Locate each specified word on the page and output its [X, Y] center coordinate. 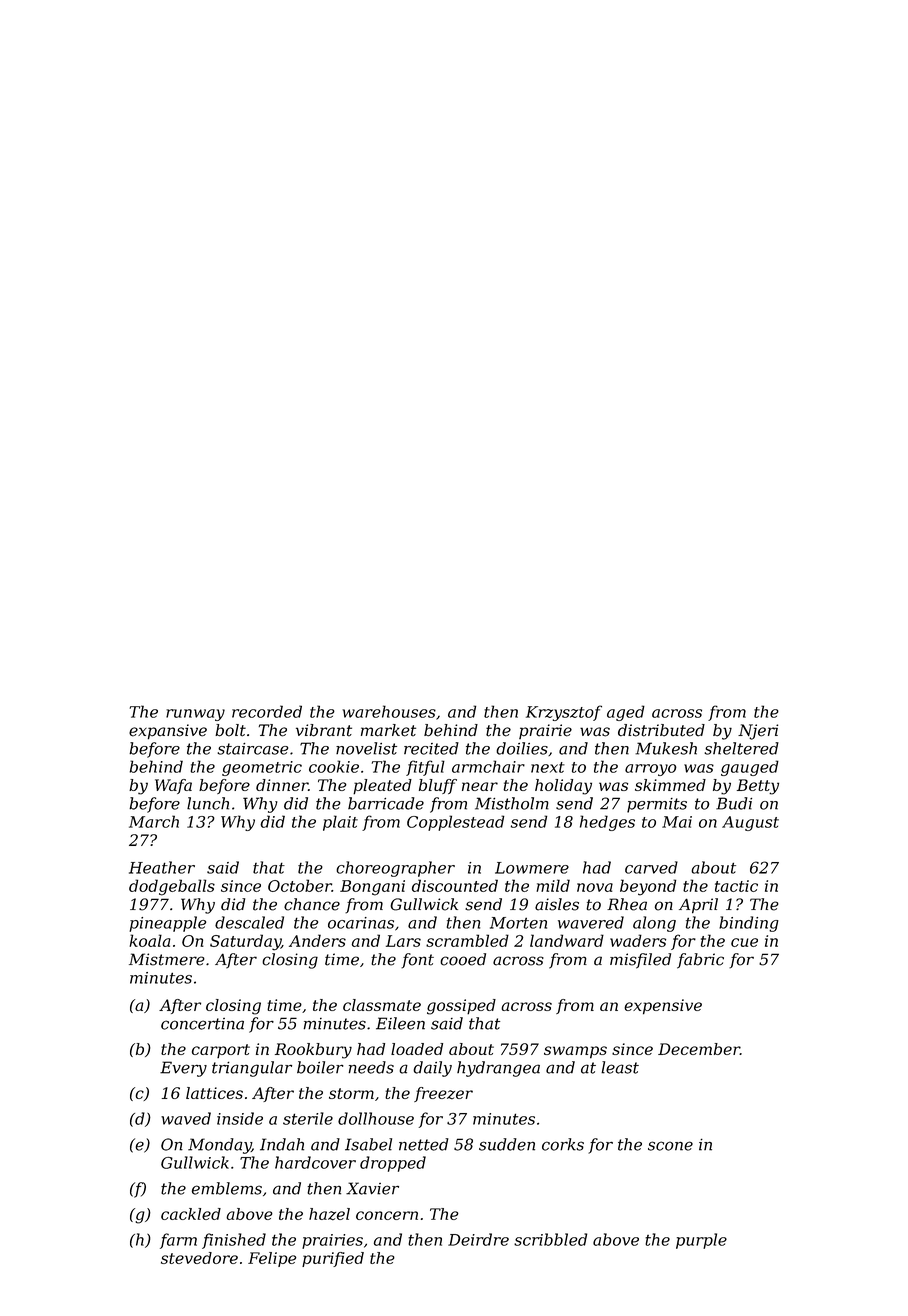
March [154, 821]
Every [183, 1069]
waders [638, 940]
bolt [230, 730]
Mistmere [167, 959]
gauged [750, 768]
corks [563, 1144]
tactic [736, 886]
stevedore [199, 1258]
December [699, 1049]
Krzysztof [564, 713]
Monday [219, 1146]
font [417, 961]
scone [670, 1146]
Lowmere [532, 868]
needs [371, 1067]
